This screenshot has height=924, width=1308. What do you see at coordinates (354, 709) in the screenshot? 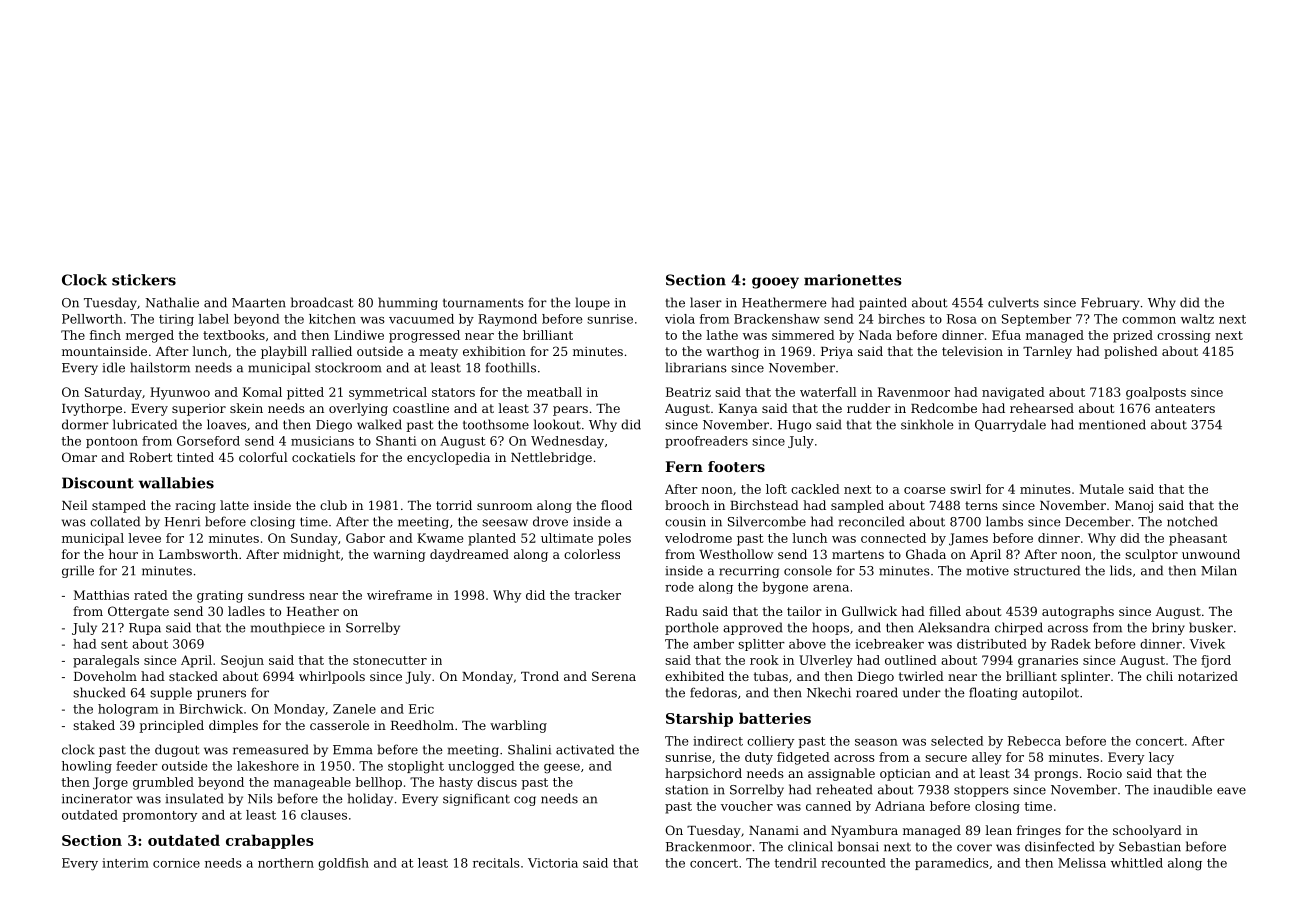
I see `Zanele` at bounding box center [354, 709].
